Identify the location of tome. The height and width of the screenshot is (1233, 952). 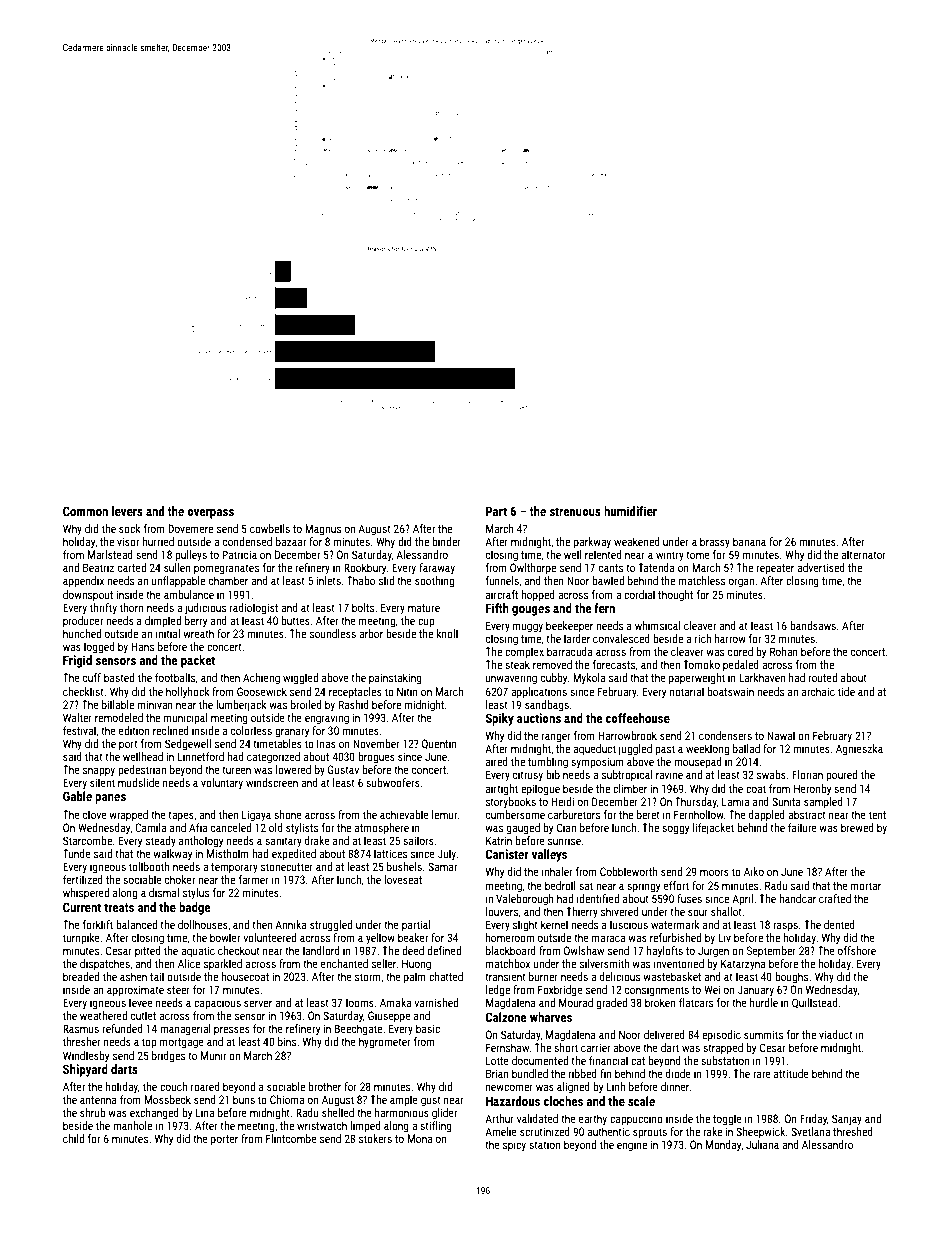
(698, 555).
